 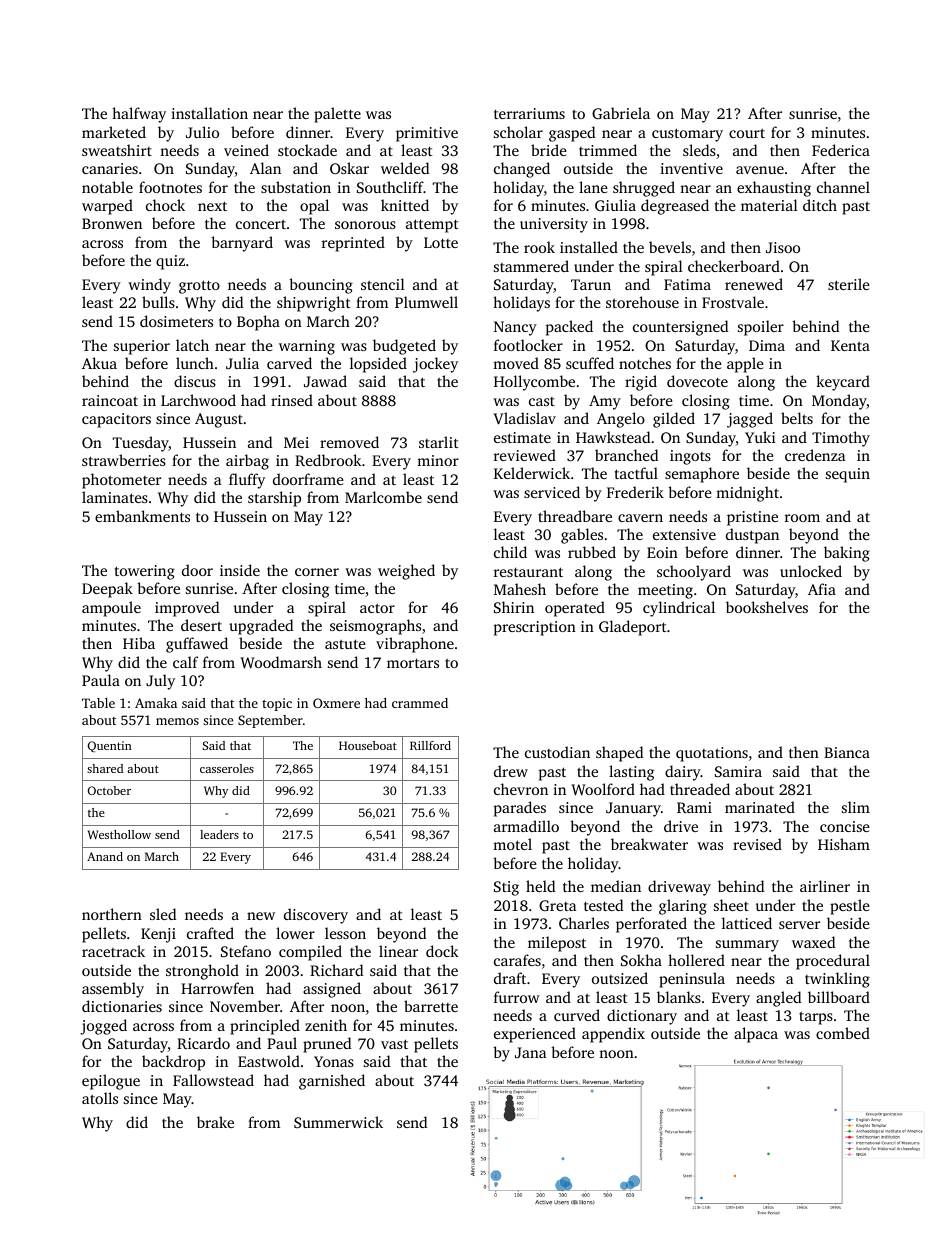 I want to click on leaders, so click(x=219, y=834).
